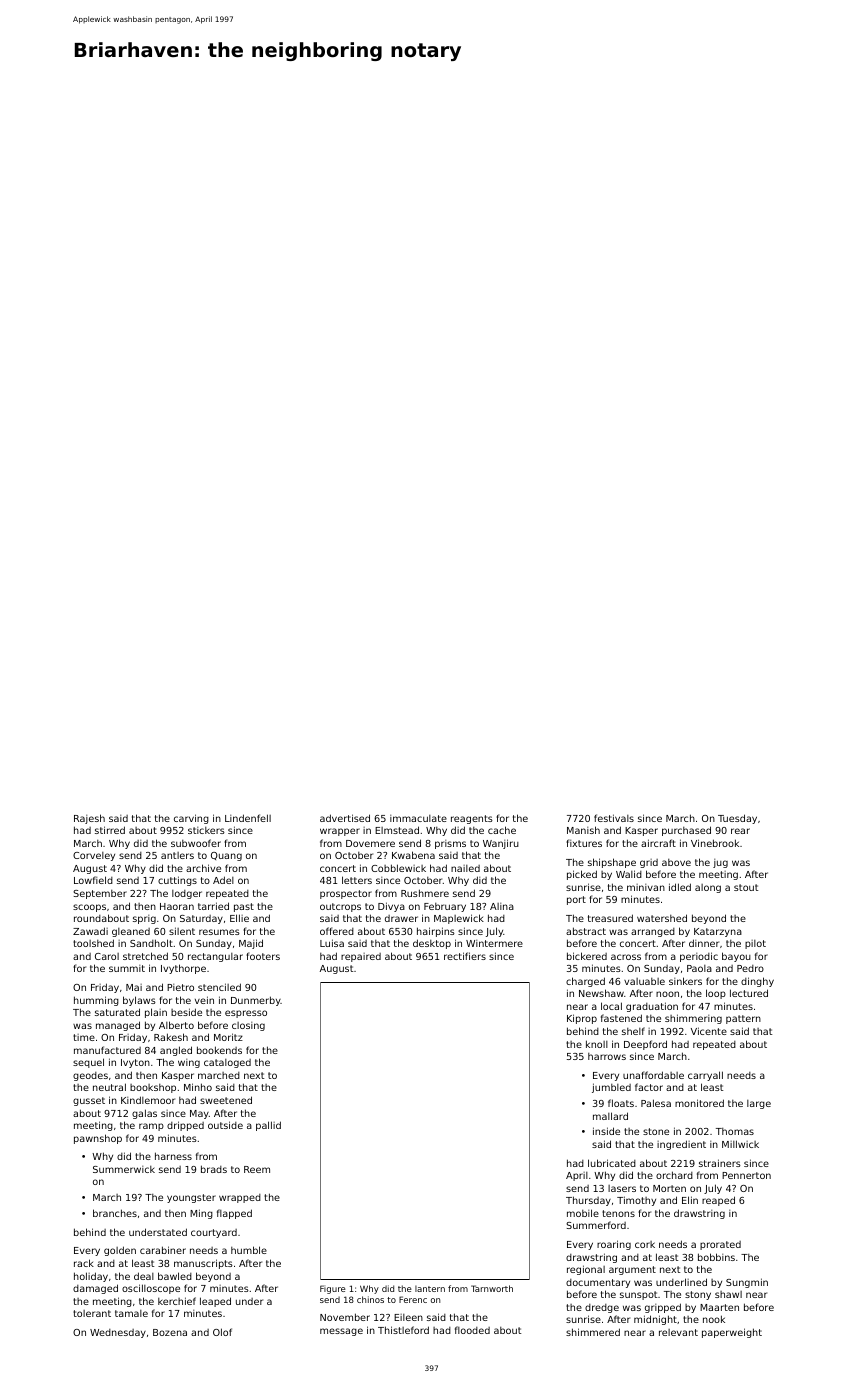 The width and height of the page is (849, 1400). What do you see at coordinates (115, 1213) in the page?
I see `branches` at bounding box center [115, 1213].
